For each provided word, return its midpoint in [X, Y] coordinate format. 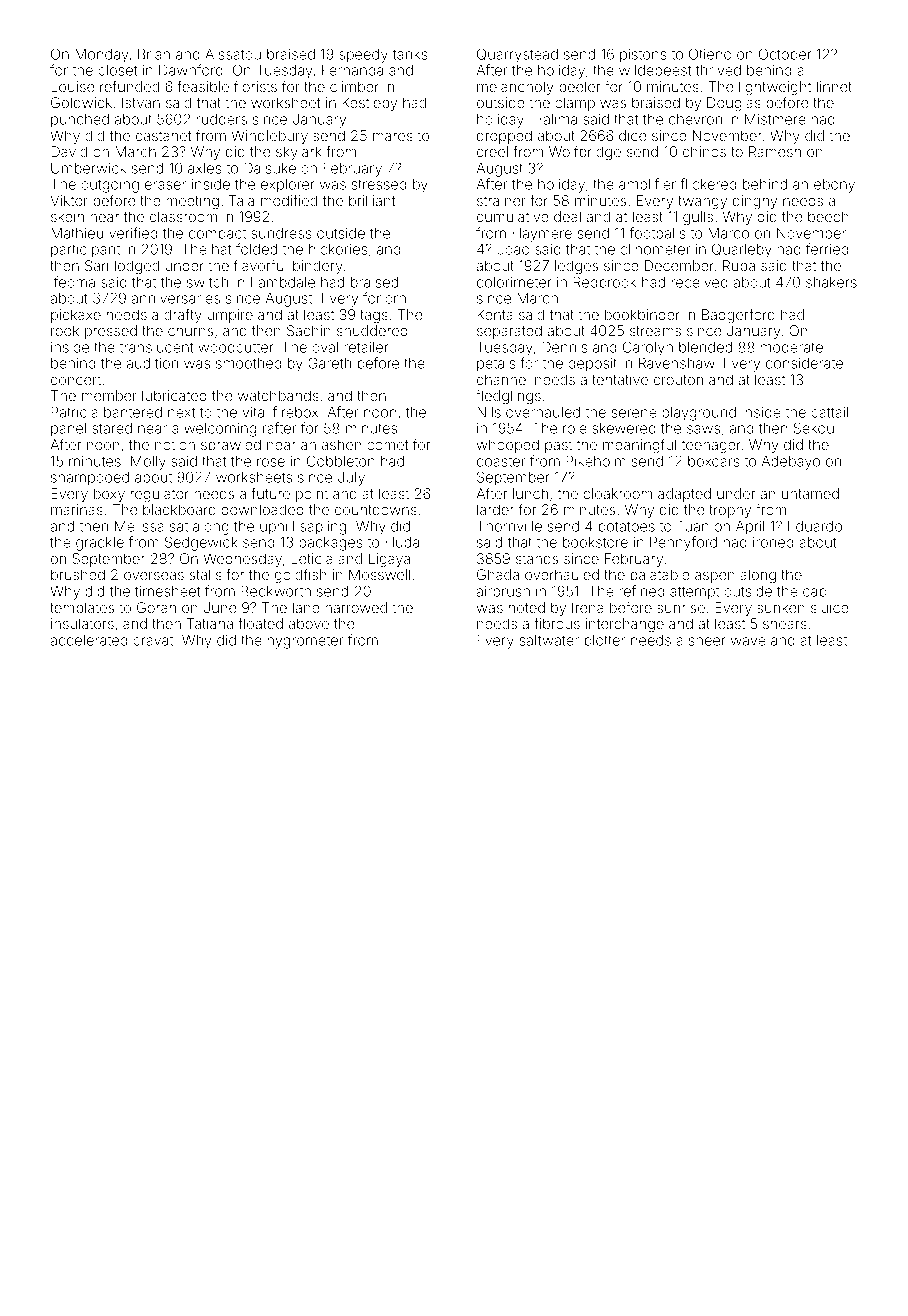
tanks [410, 54]
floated [260, 623]
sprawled [231, 446]
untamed [810, 493]
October [785, 54]
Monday [102, 56]
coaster [501, 462]
